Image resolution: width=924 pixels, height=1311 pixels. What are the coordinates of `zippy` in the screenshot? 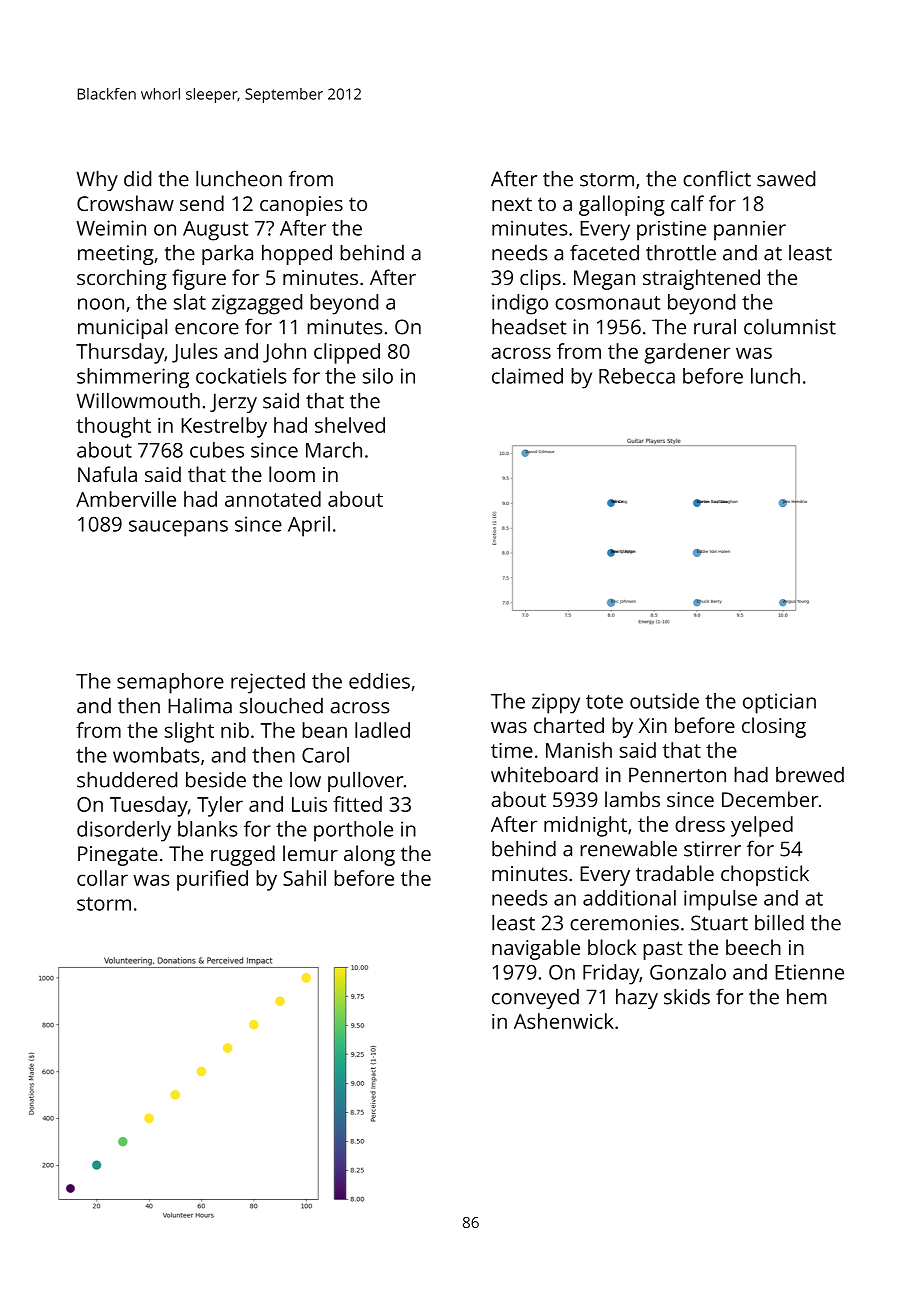 It's located at (556, 703).
